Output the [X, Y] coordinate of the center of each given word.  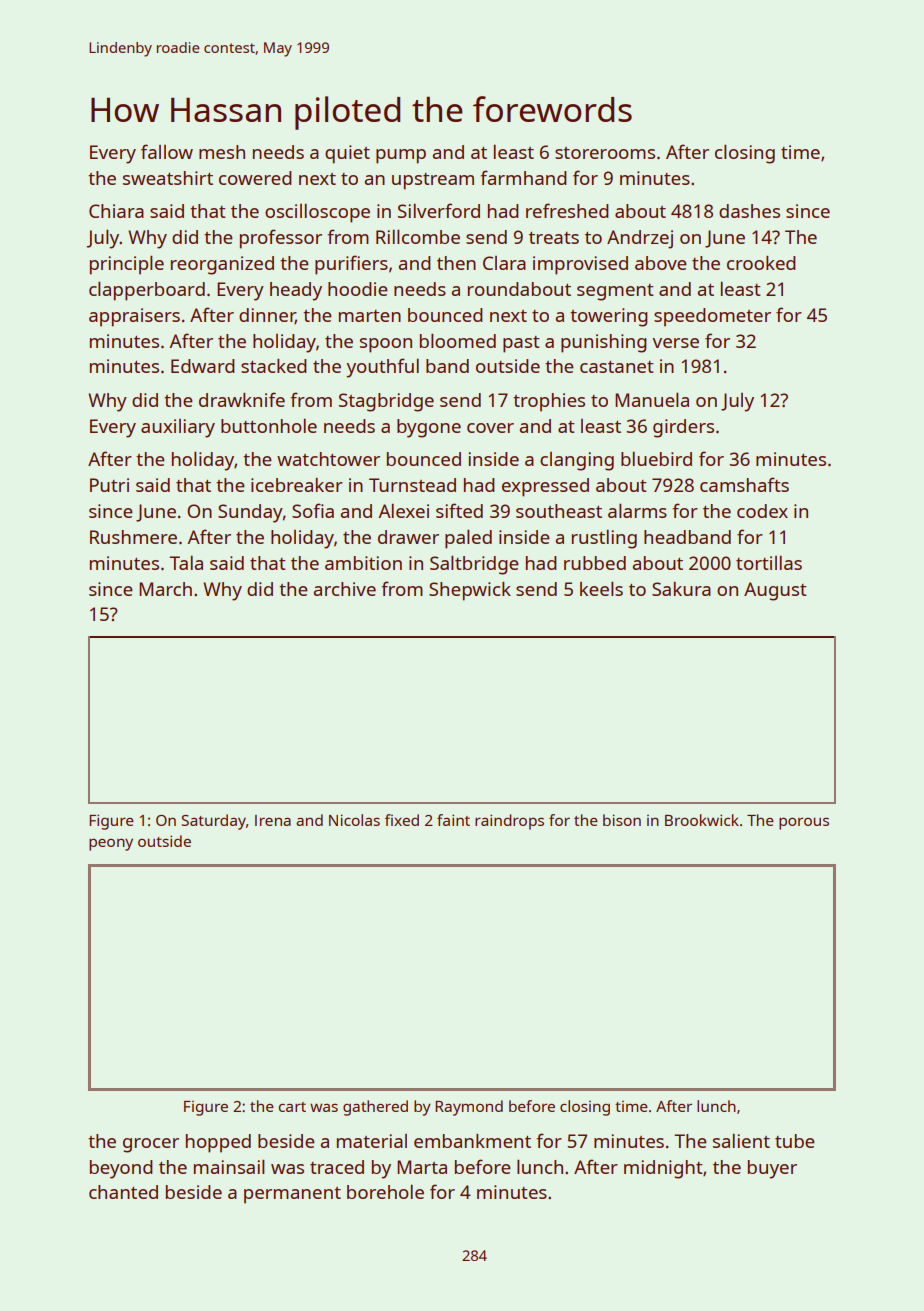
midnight [663, 1169]
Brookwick [702, 820]
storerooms [605, 153]
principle [127, 265]
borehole [385, 1191]
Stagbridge [386, 402]
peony [111, 844]
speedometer [712, 317]
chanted [123, 1192]
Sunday [250, 513]
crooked [761, 263]
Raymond [469, 1108]
